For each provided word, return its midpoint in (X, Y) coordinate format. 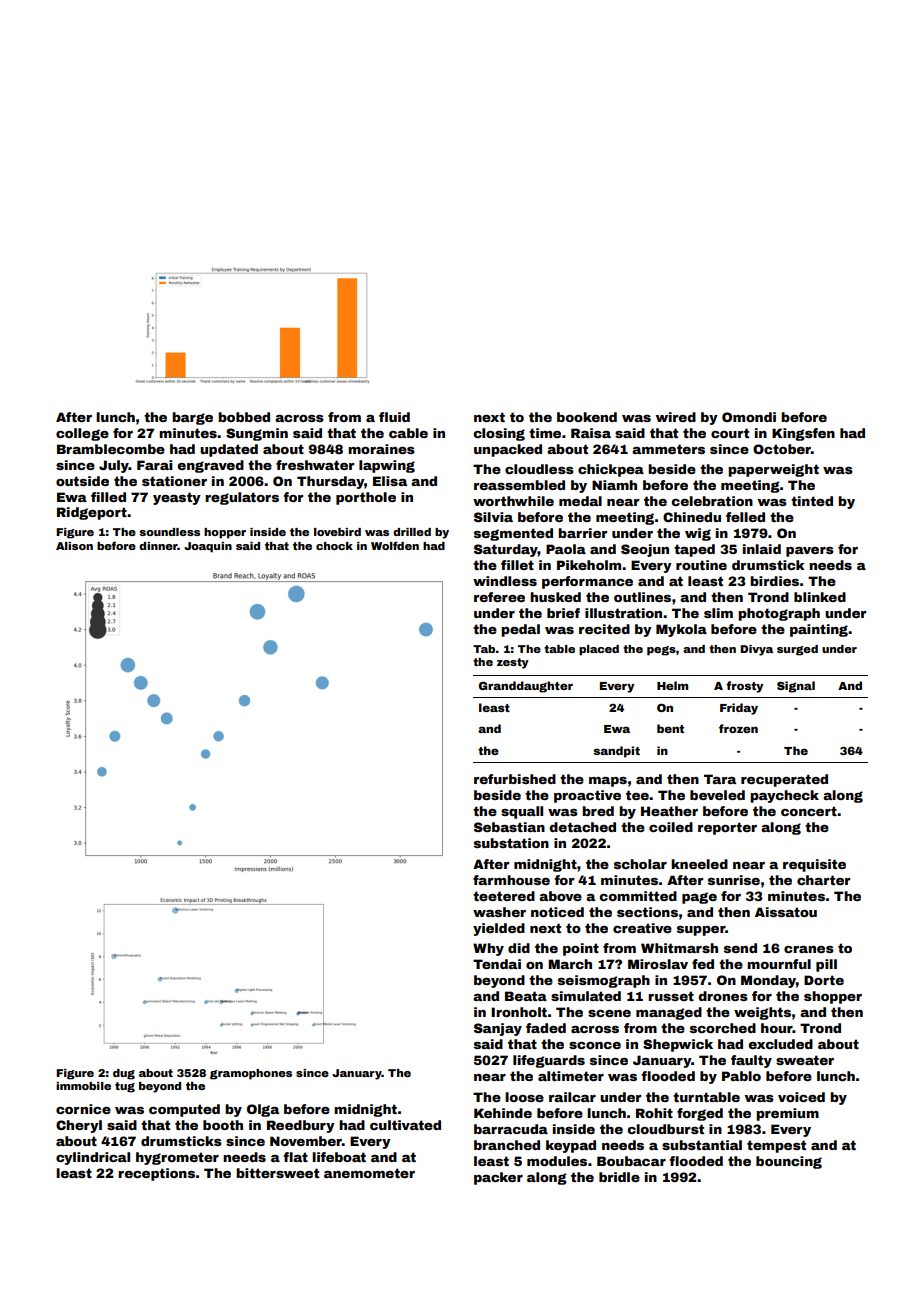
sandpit (616, 752)
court (730, 433)
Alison (74, 546)
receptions (156, 1174)
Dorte (824, 980)
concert (809, 811)
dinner (158, 546)
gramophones (251, 1074)
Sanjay (498, 1029)
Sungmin (257, 434)
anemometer (369, 1173)
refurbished (515, 779)
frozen (738, 728)
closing (499, 434)
